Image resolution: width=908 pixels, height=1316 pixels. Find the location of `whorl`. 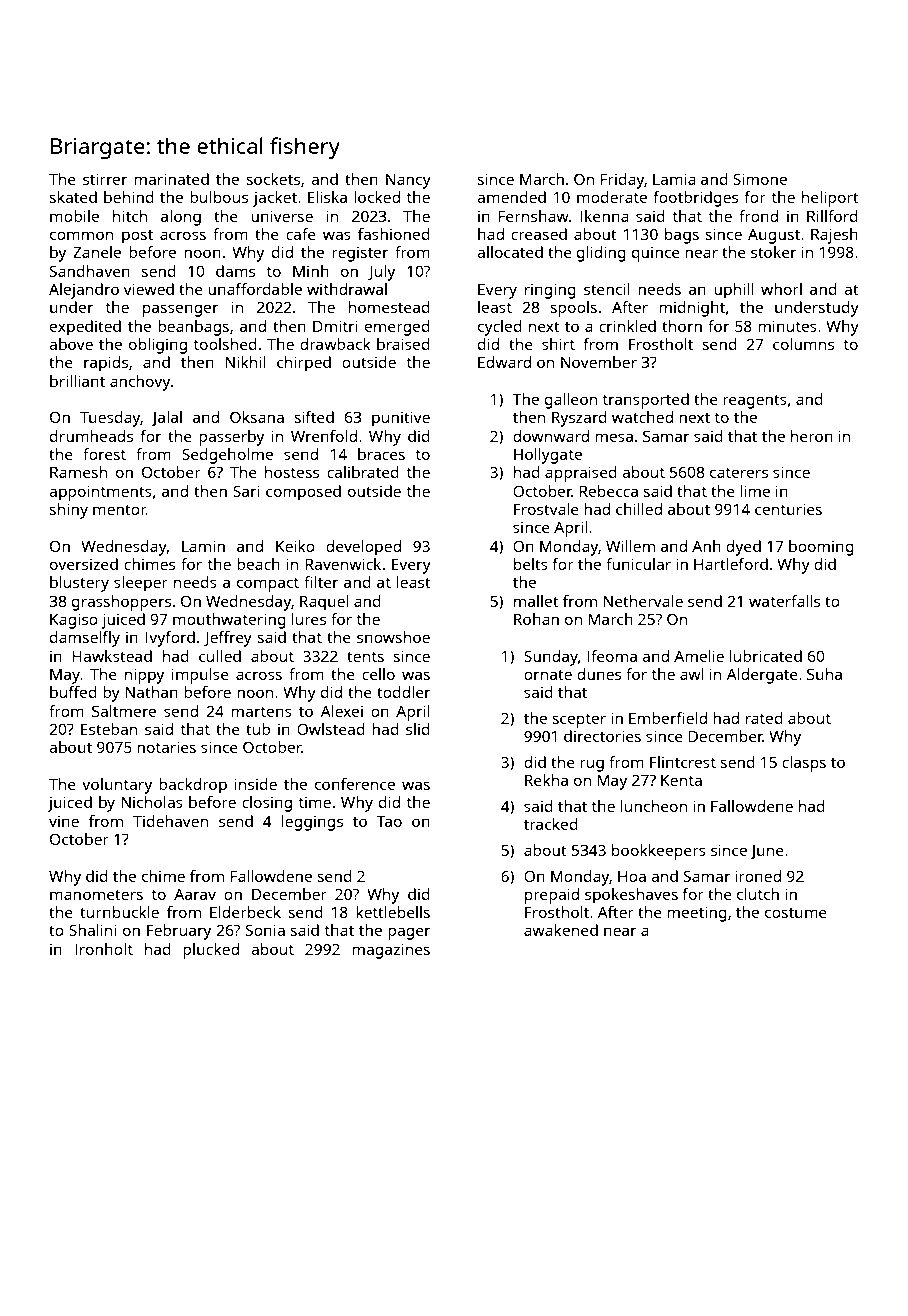

whorl is located at coordinates (781, 289).
